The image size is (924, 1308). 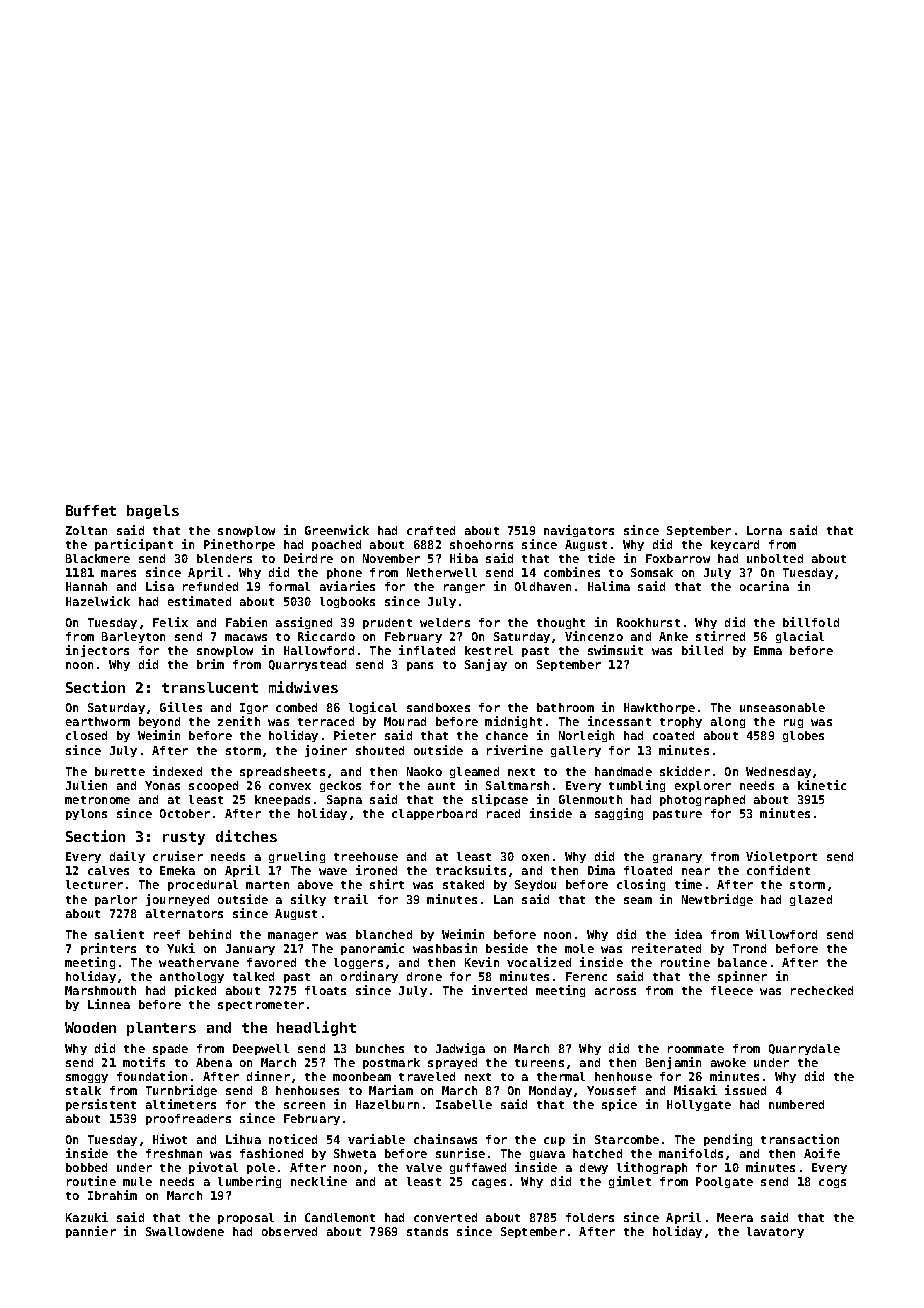 What do you see at coordinates (427, 1231) in the screenshot?
I see `stands` at bounding box center [427, 1231].
